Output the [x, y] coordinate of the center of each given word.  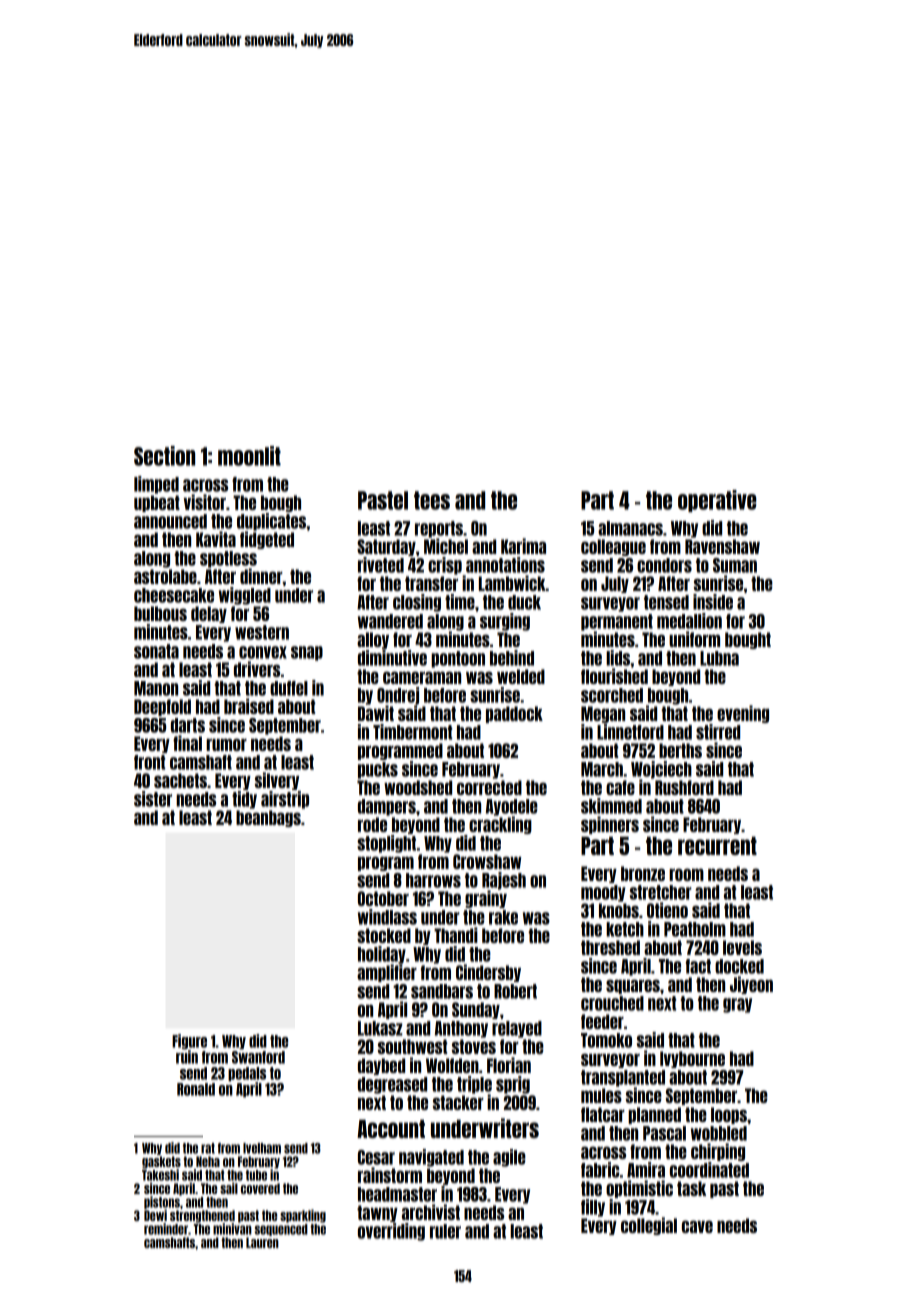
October [383, 898]
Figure [189, 1042]
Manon [156, 688]
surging [505, 622]
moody [603, 893]
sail [229, 1188]
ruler [445, 1231]
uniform [694, 639]
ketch [625, 929]
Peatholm [695, 929]
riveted [381, 565]
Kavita [216, 539]
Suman [735, 565]
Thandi [456, 935]
